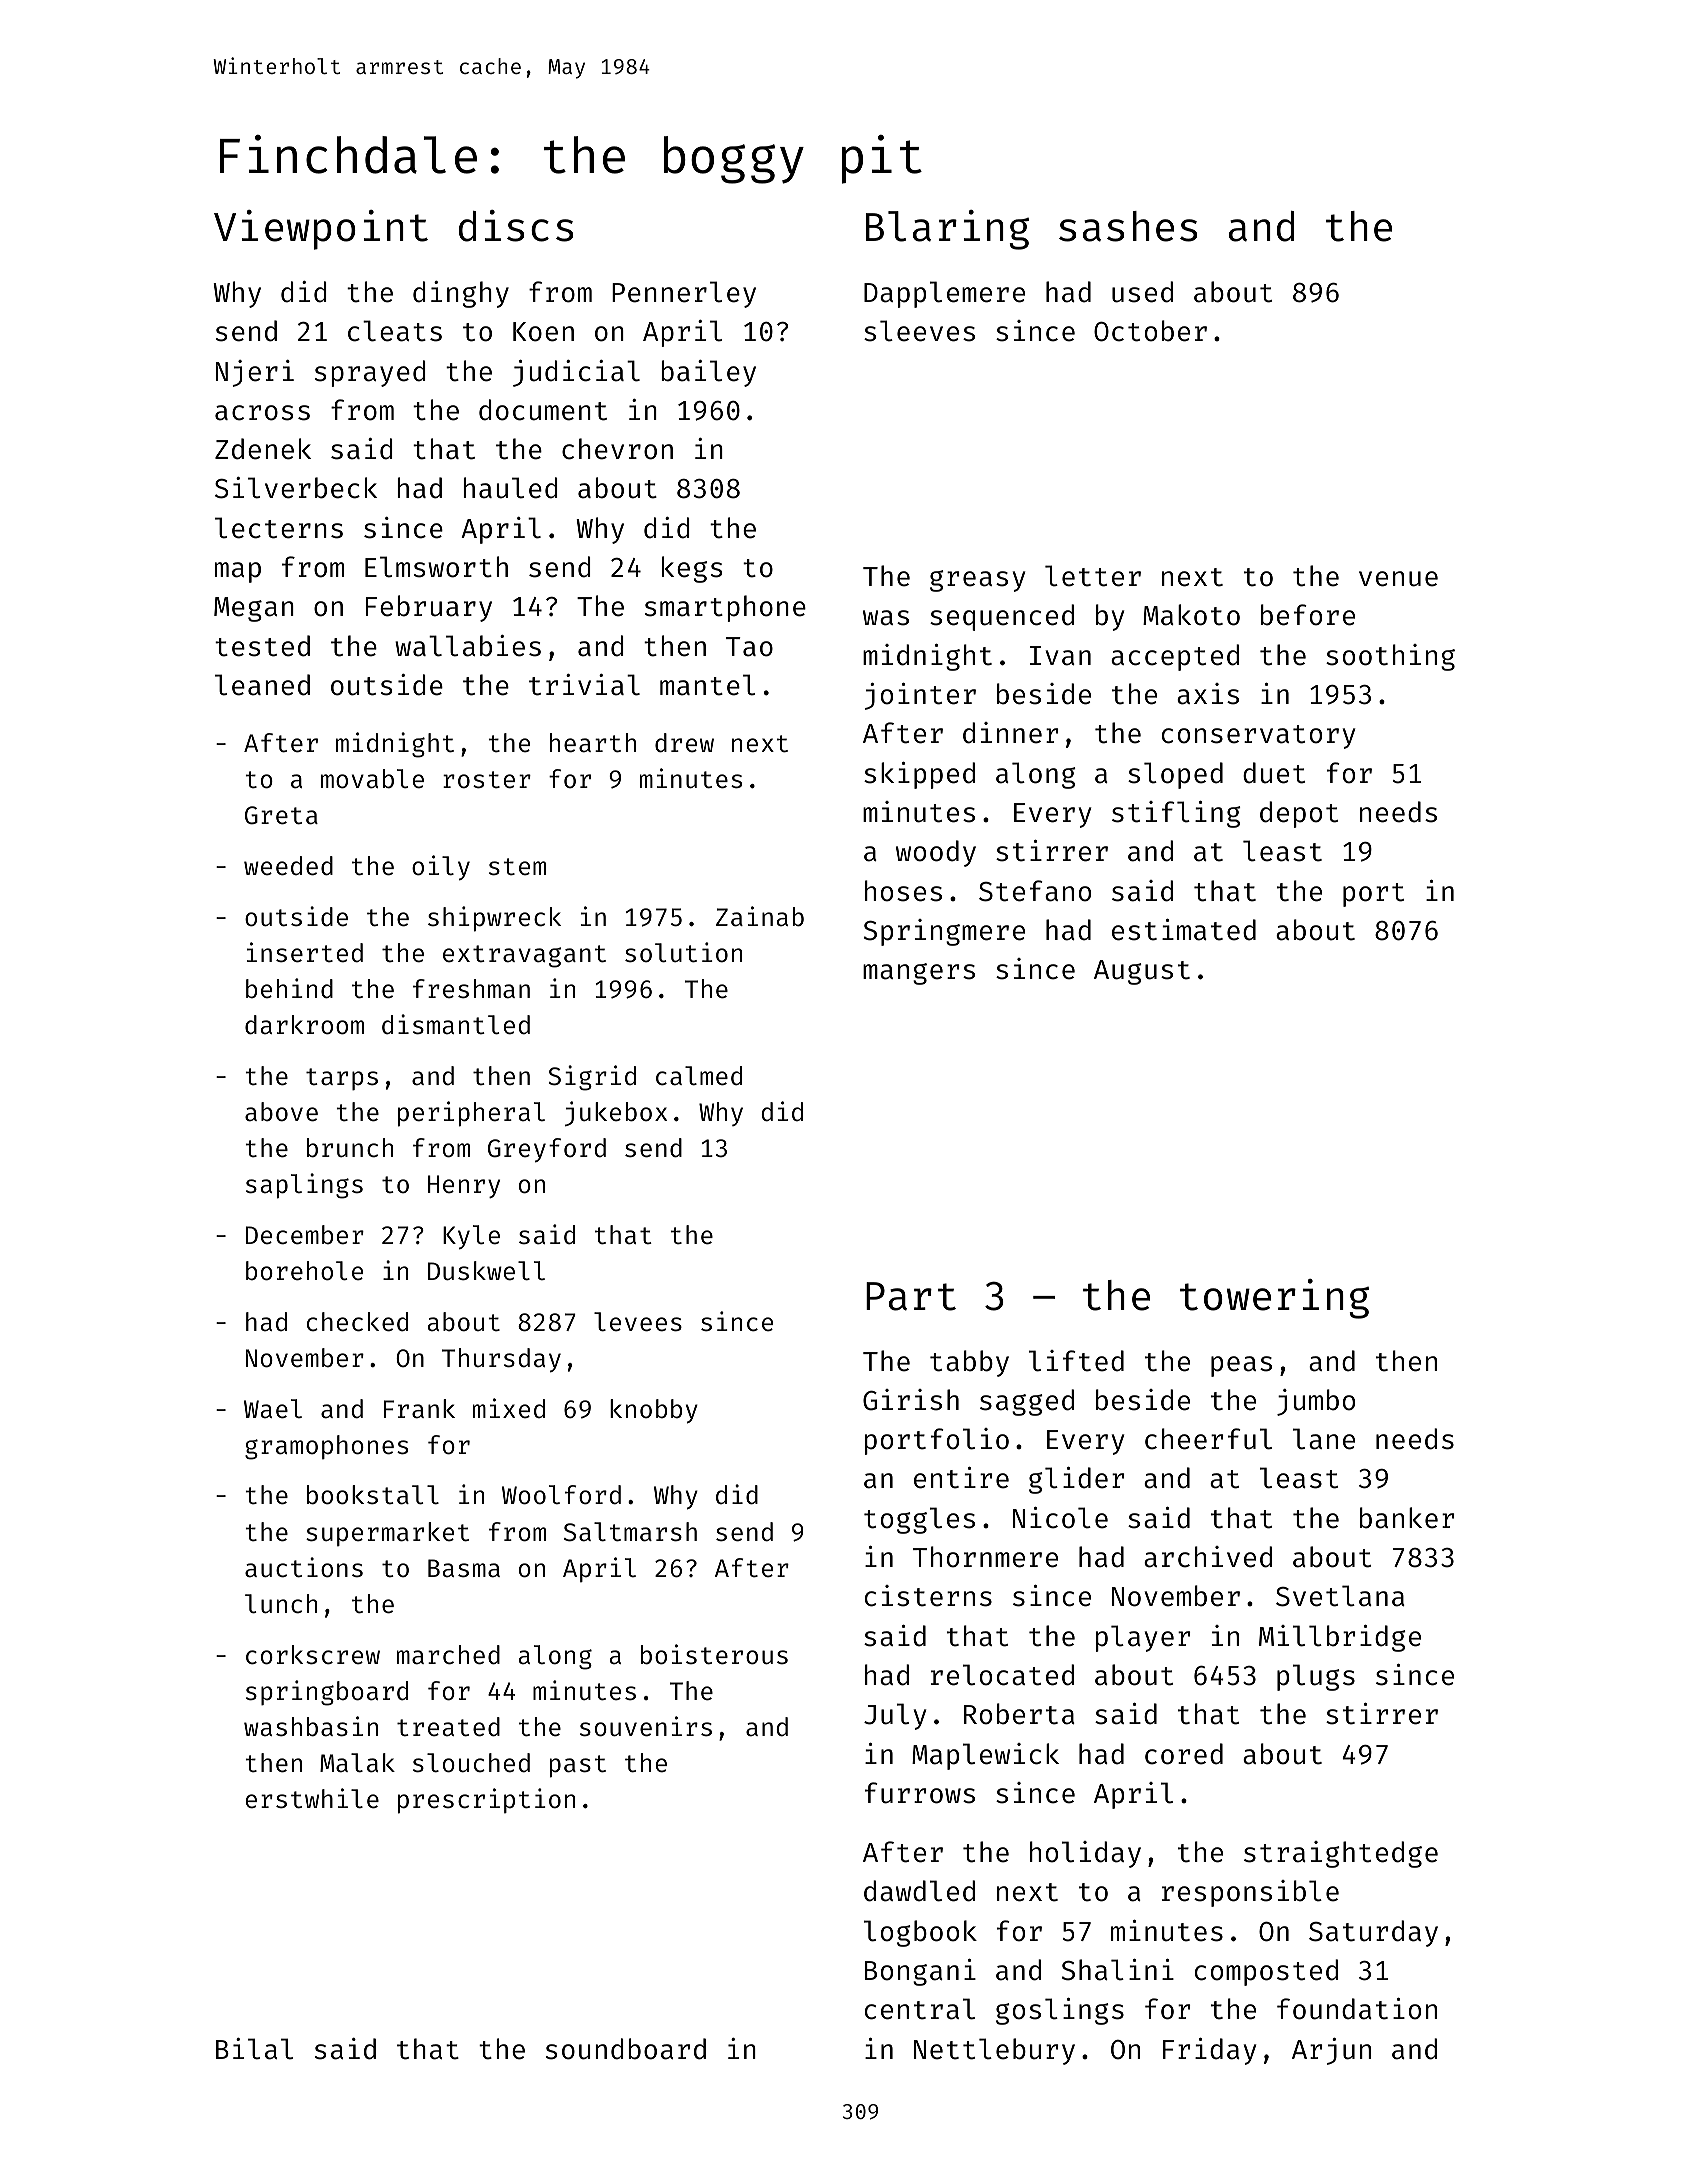 The width and height of the image is (1683, 2178). Describe the element at coordinates (1142, 972) in the image. I see `August` at that location.
